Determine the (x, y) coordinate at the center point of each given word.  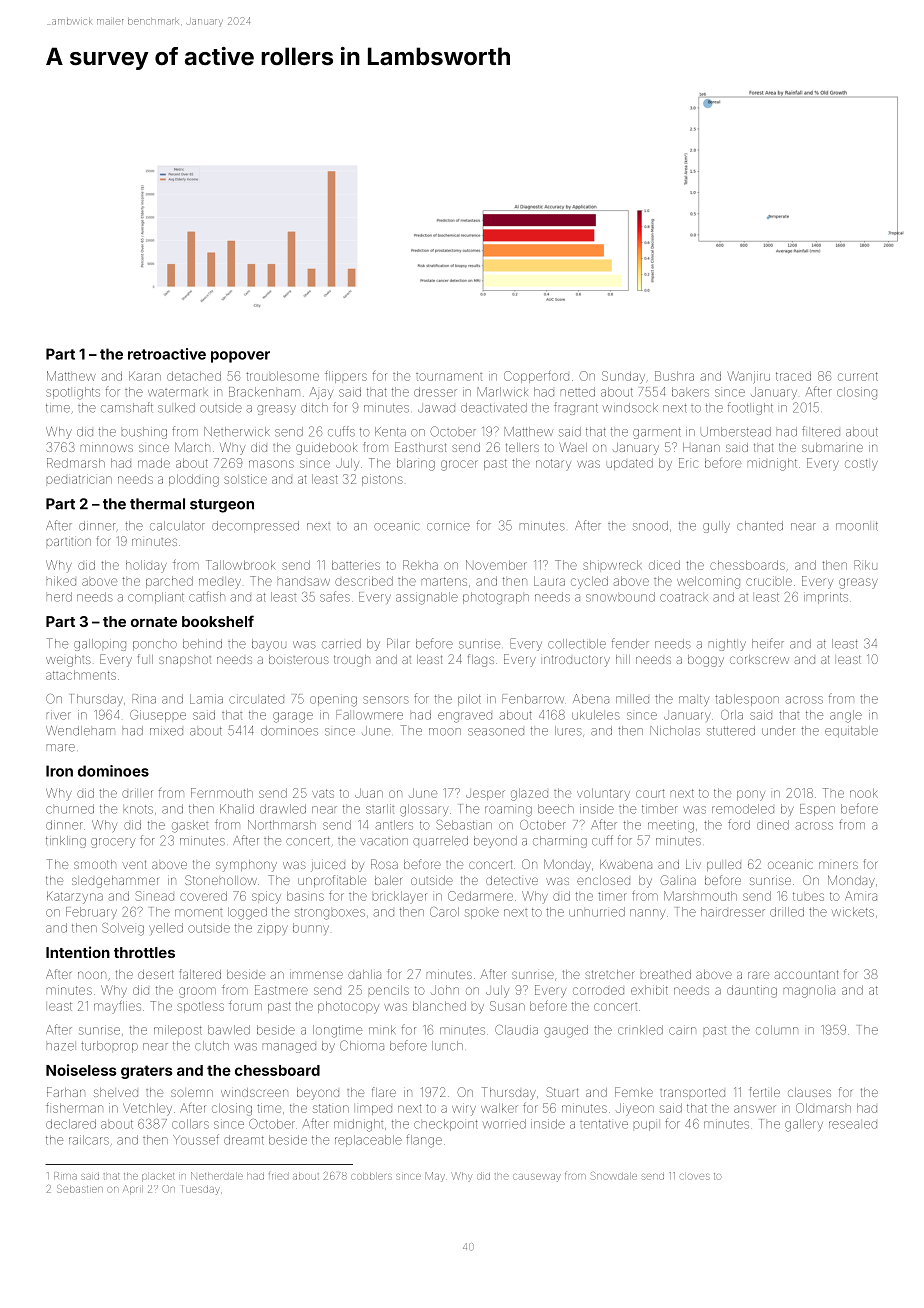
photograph (496, 598)
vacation (384, 842)
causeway (537, 1178)
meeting (671, 827)
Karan (145, 376)
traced (793, 376)
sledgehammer (115, 882)
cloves (695, 1177)
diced (664, 565)
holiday (146, 566)
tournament (449, 377)
